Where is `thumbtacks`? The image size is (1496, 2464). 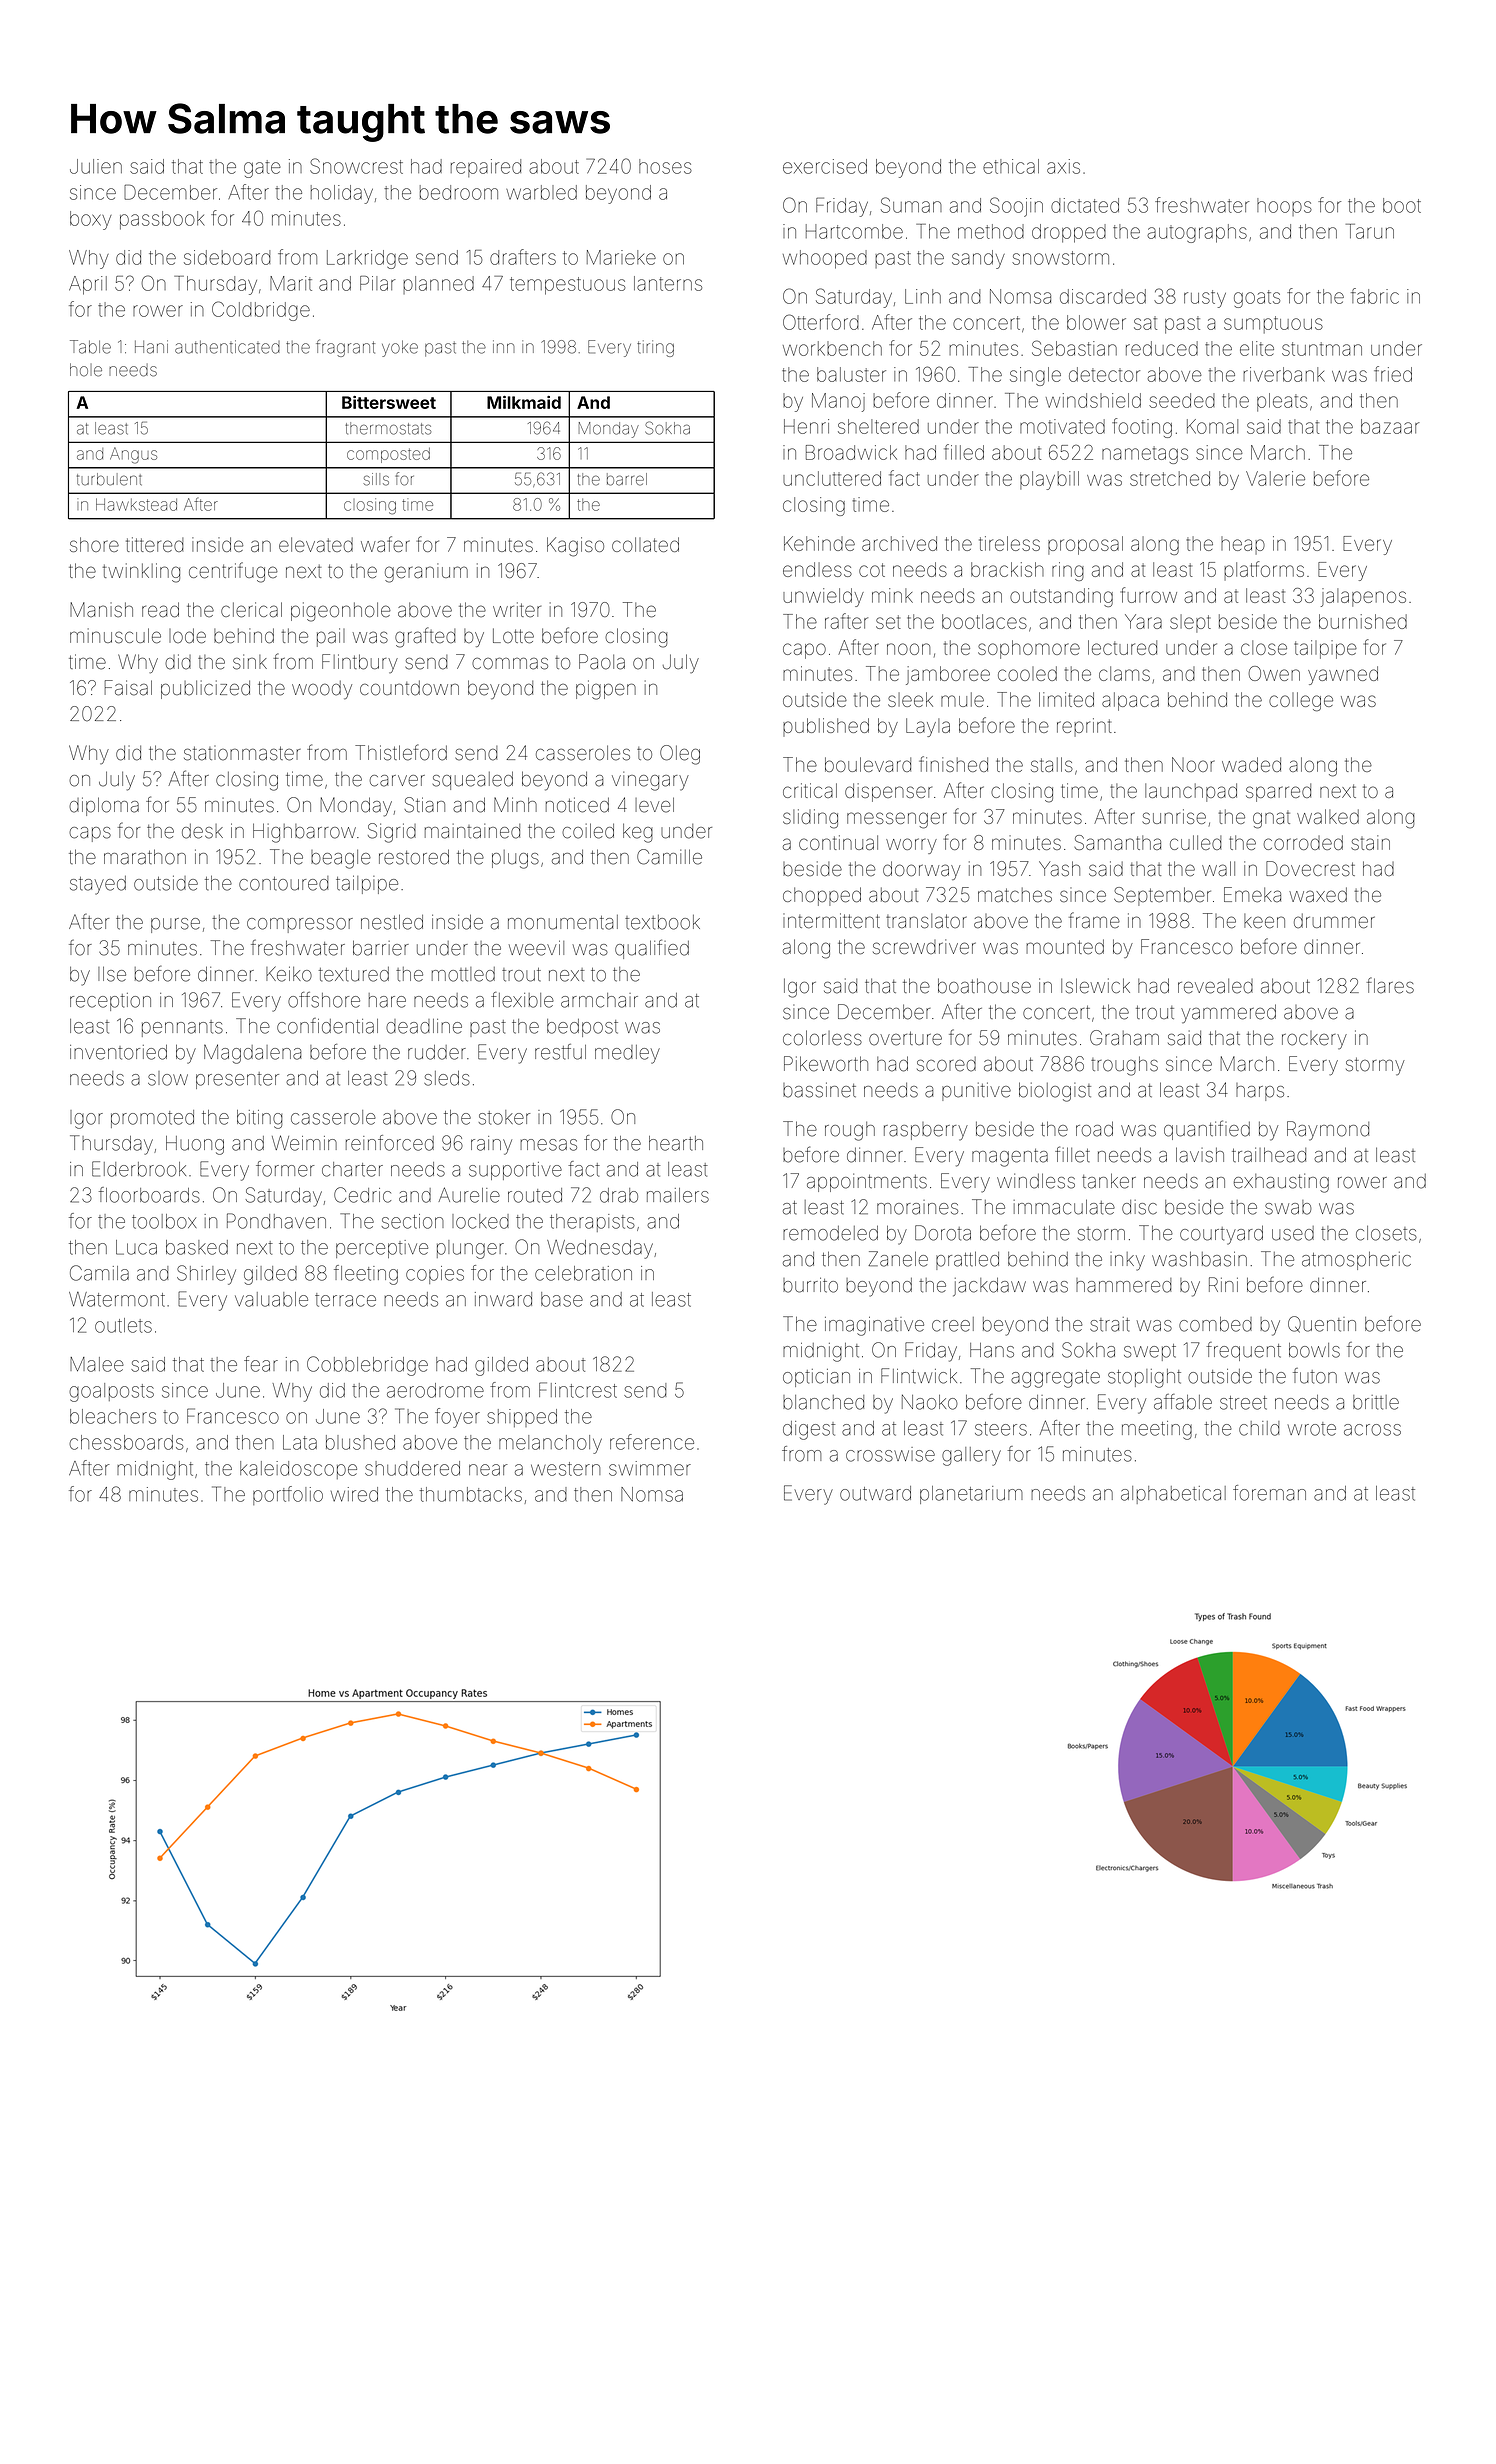 thumbtacks is located at coordinates (471, 1494).
